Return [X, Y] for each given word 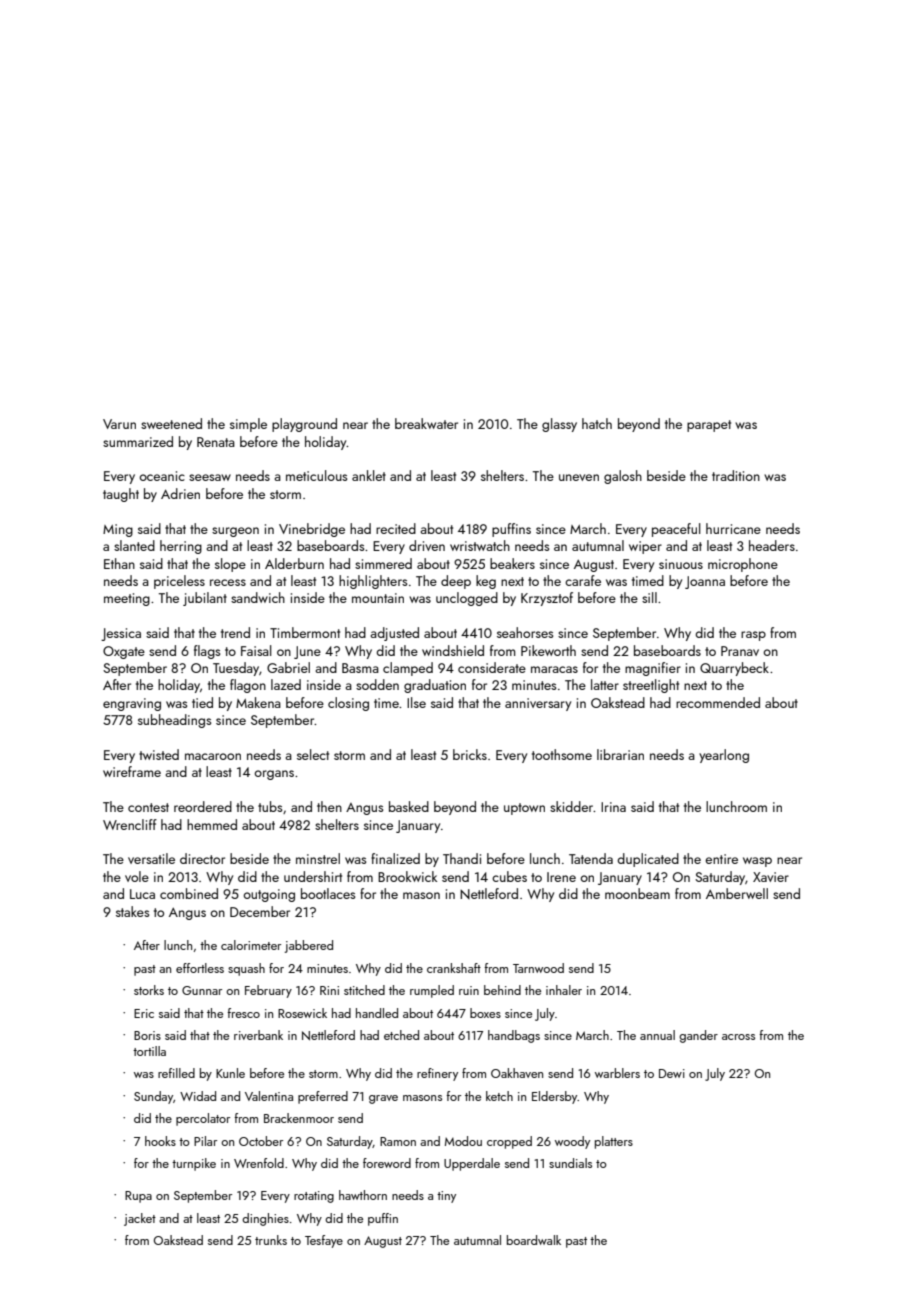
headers [772, 545]
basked [409, 806]
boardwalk [534, 1240]
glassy [559, 425]
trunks [271, 1240]
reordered [203, 806]
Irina [613, 807]
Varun [119, 424]
